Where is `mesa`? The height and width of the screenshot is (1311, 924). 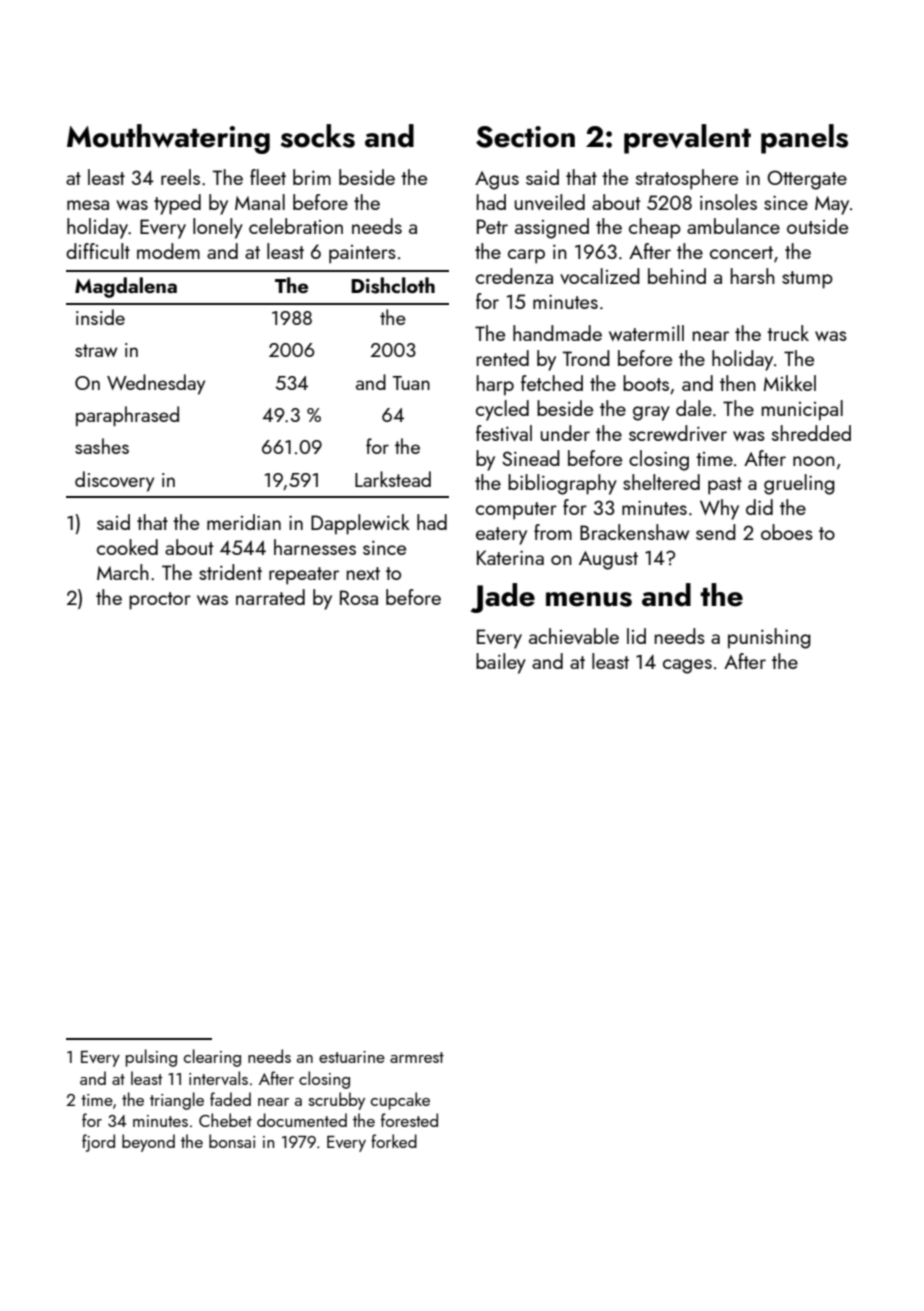
mesa is located at coordinates (88, 205).
